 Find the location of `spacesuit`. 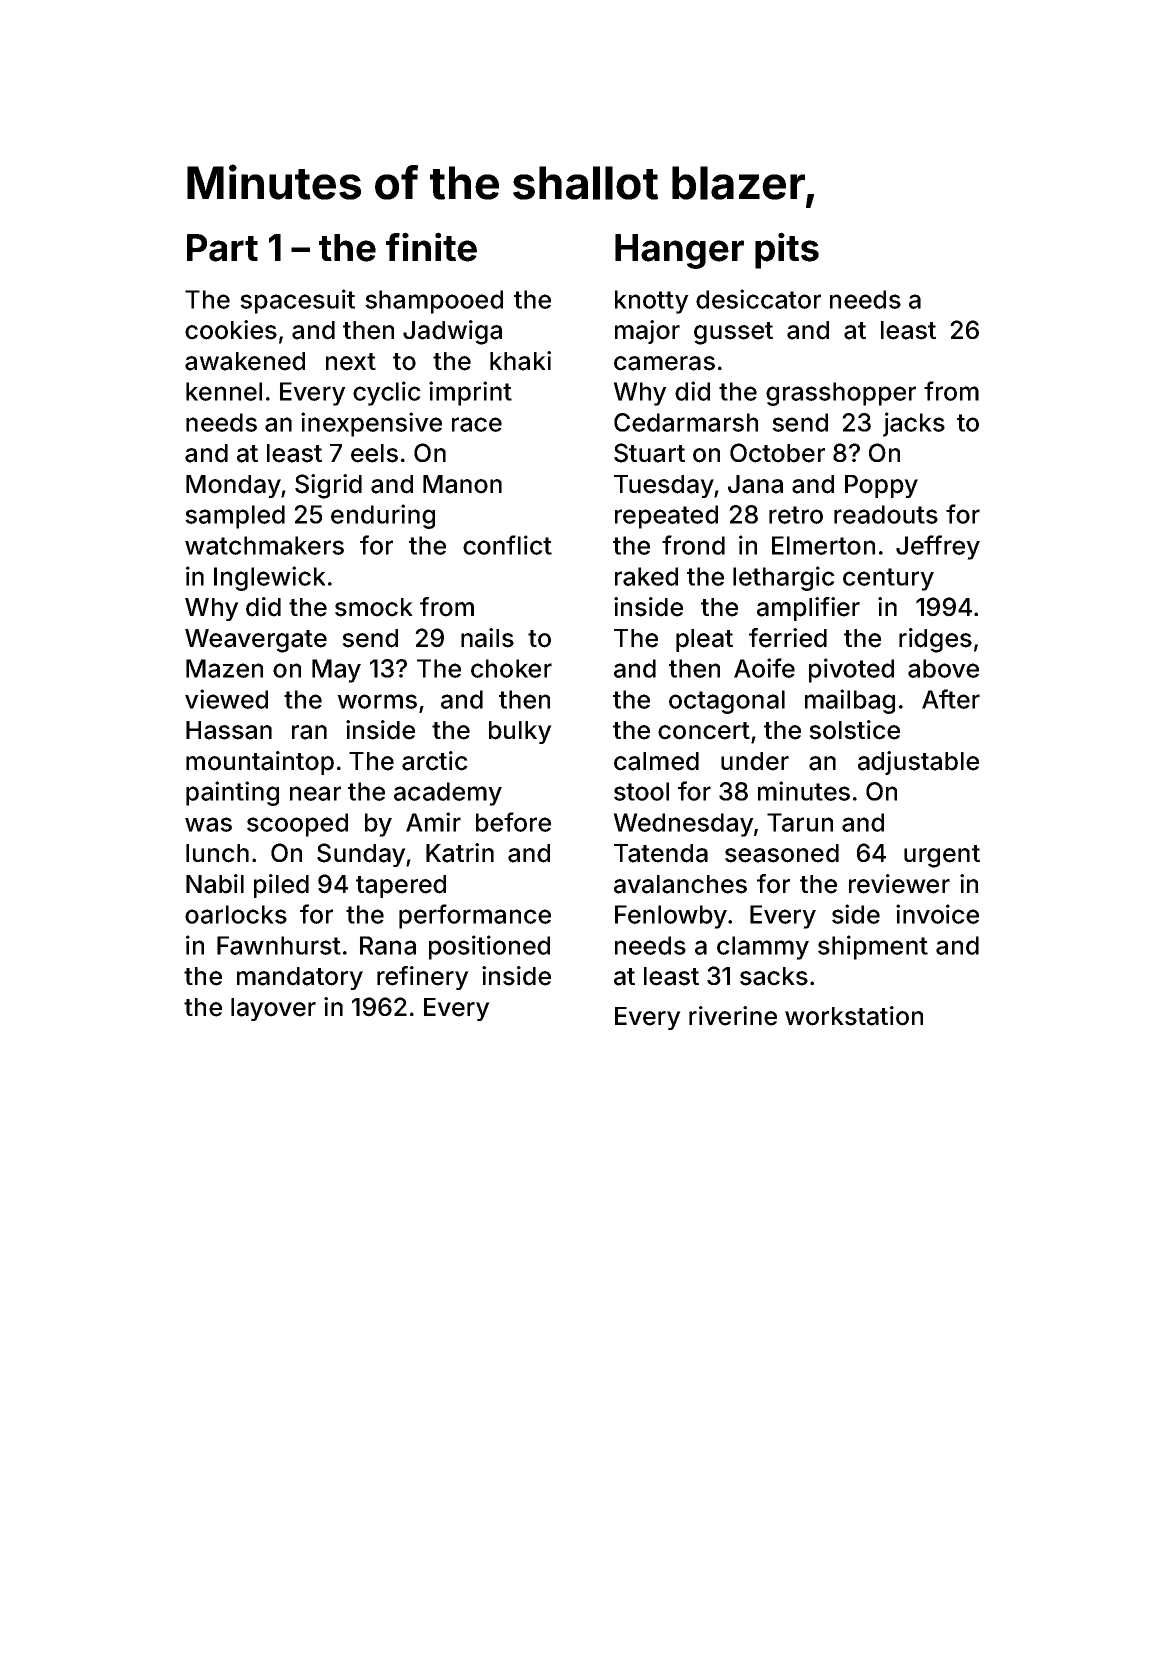

spacesuit is located at coordinates (297, 301).
